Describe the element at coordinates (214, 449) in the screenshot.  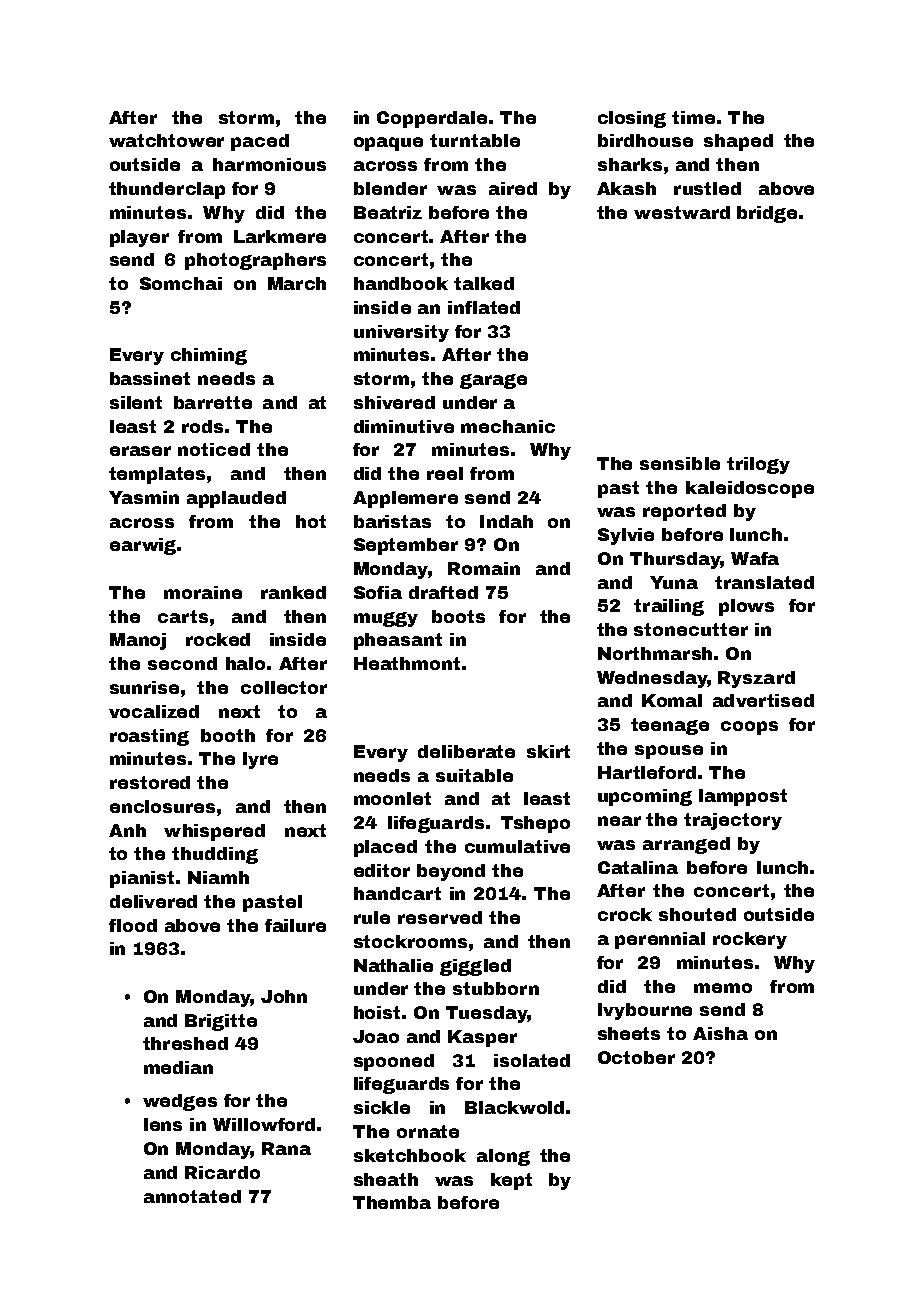
I see `noticed` at that location.
